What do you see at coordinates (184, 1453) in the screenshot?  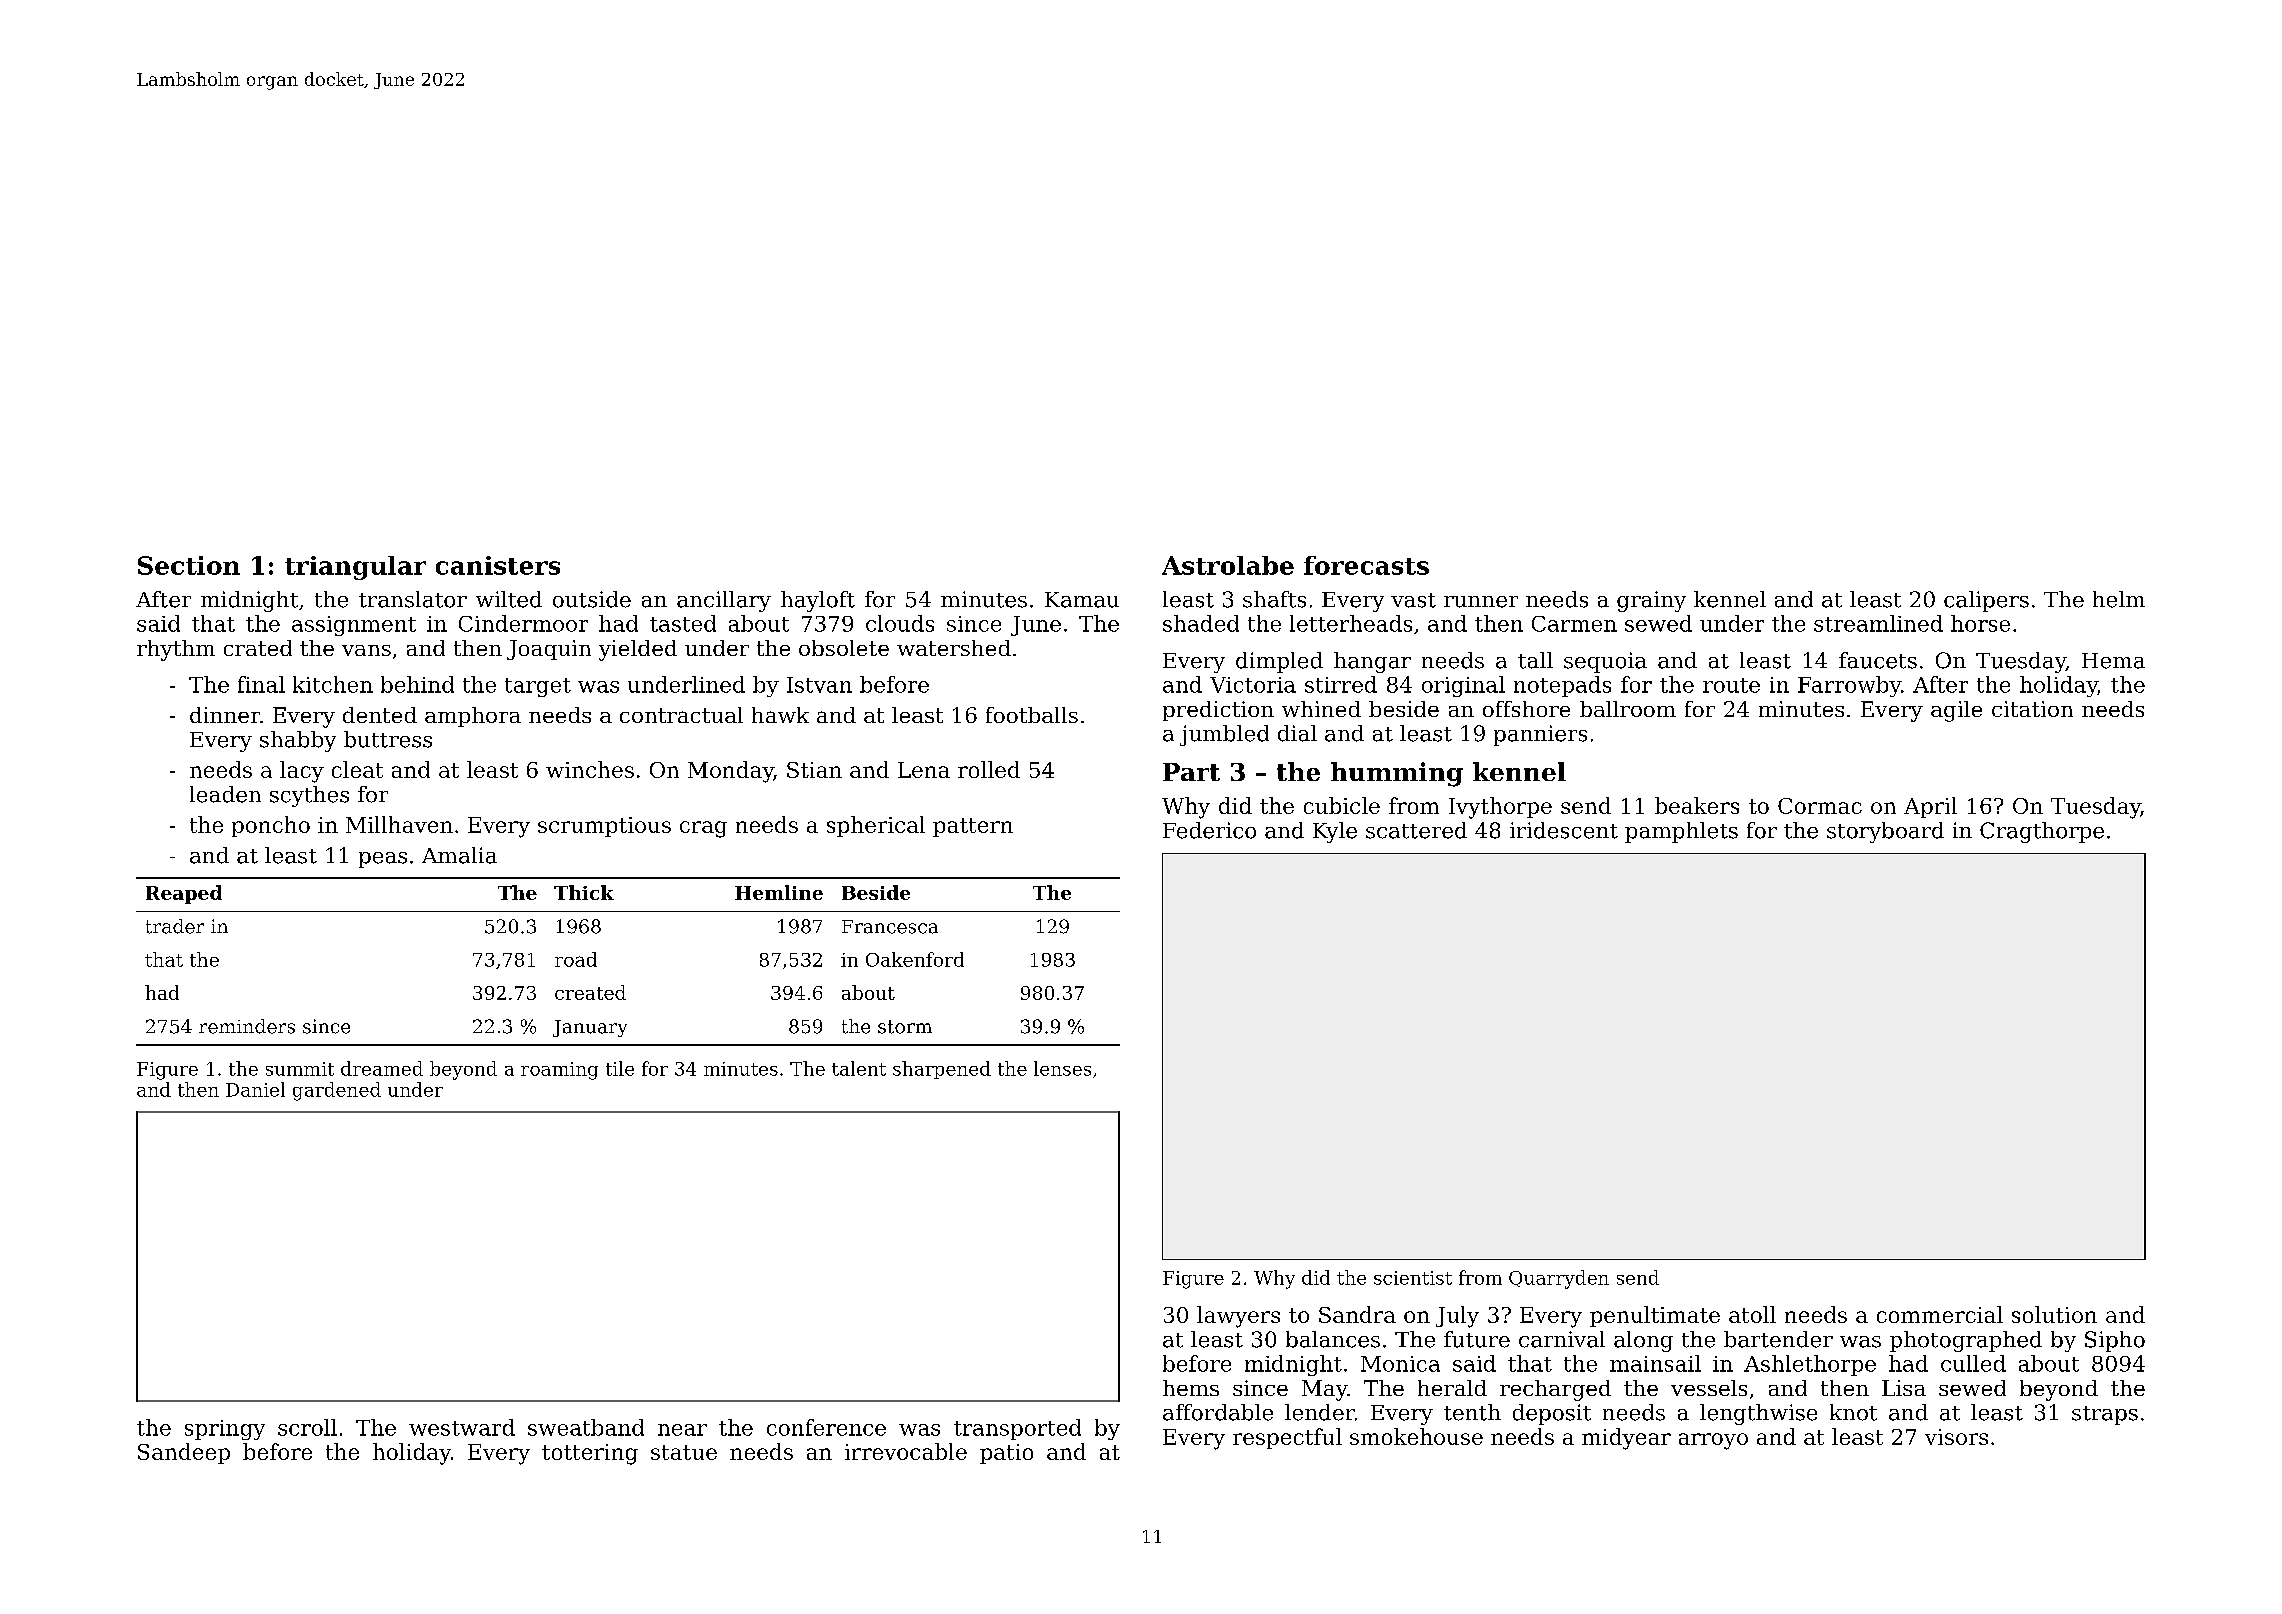 I see `Sandeep` at bounding box center [184, 1453].
